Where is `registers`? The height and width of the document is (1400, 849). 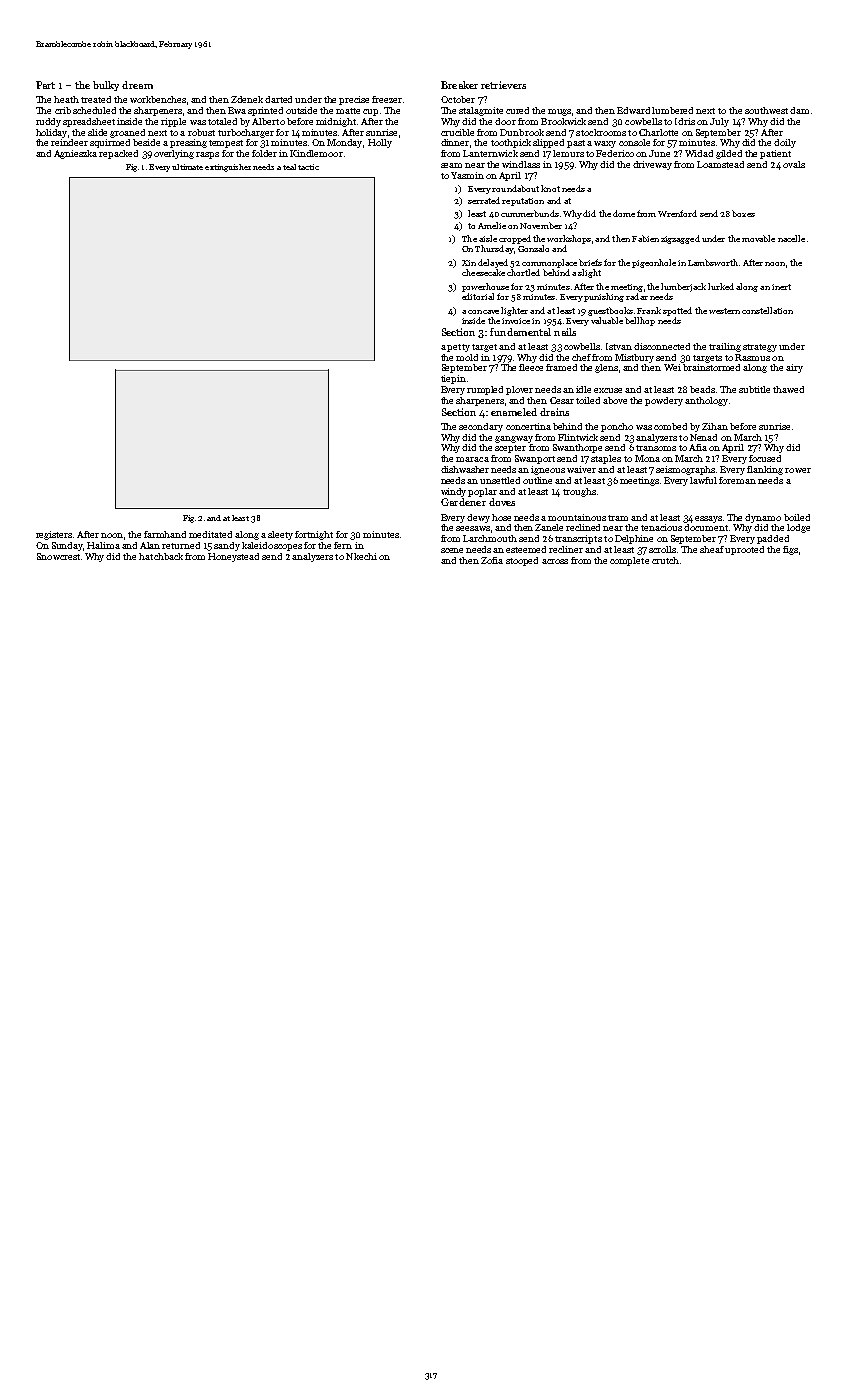
registers is located at coordinates (54, 535).
